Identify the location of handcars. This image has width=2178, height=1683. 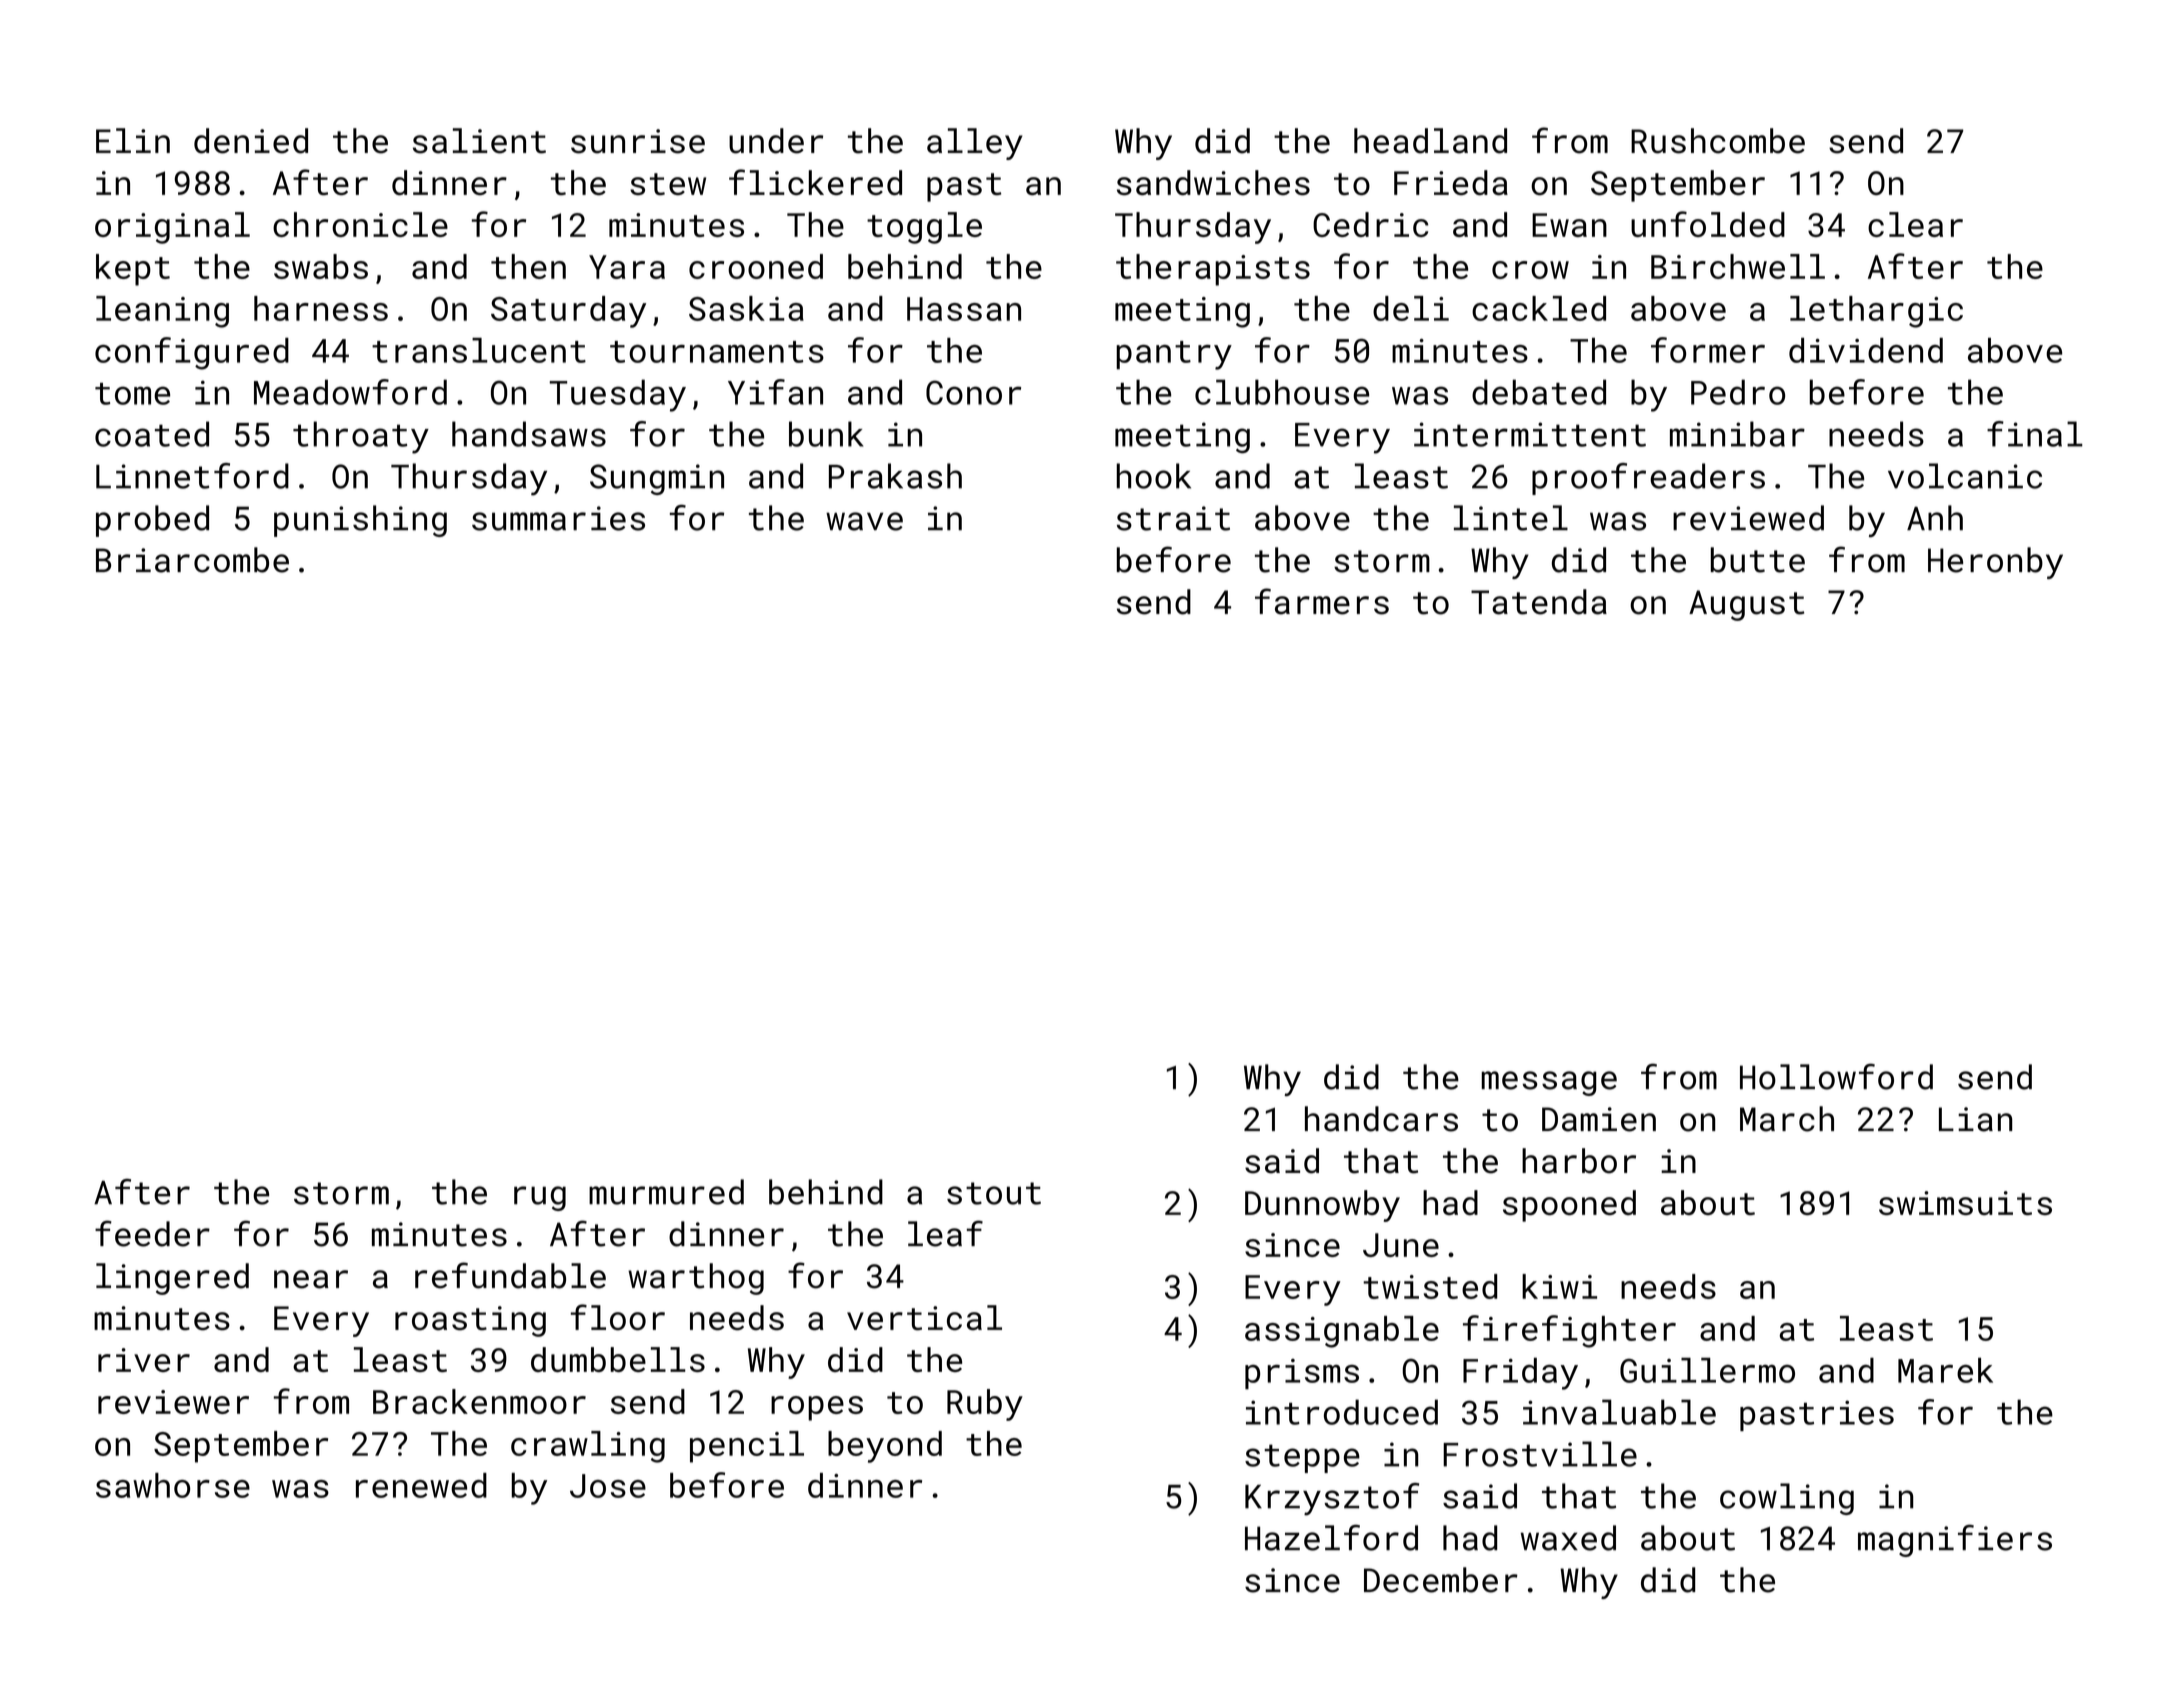
(1381, 1119).
